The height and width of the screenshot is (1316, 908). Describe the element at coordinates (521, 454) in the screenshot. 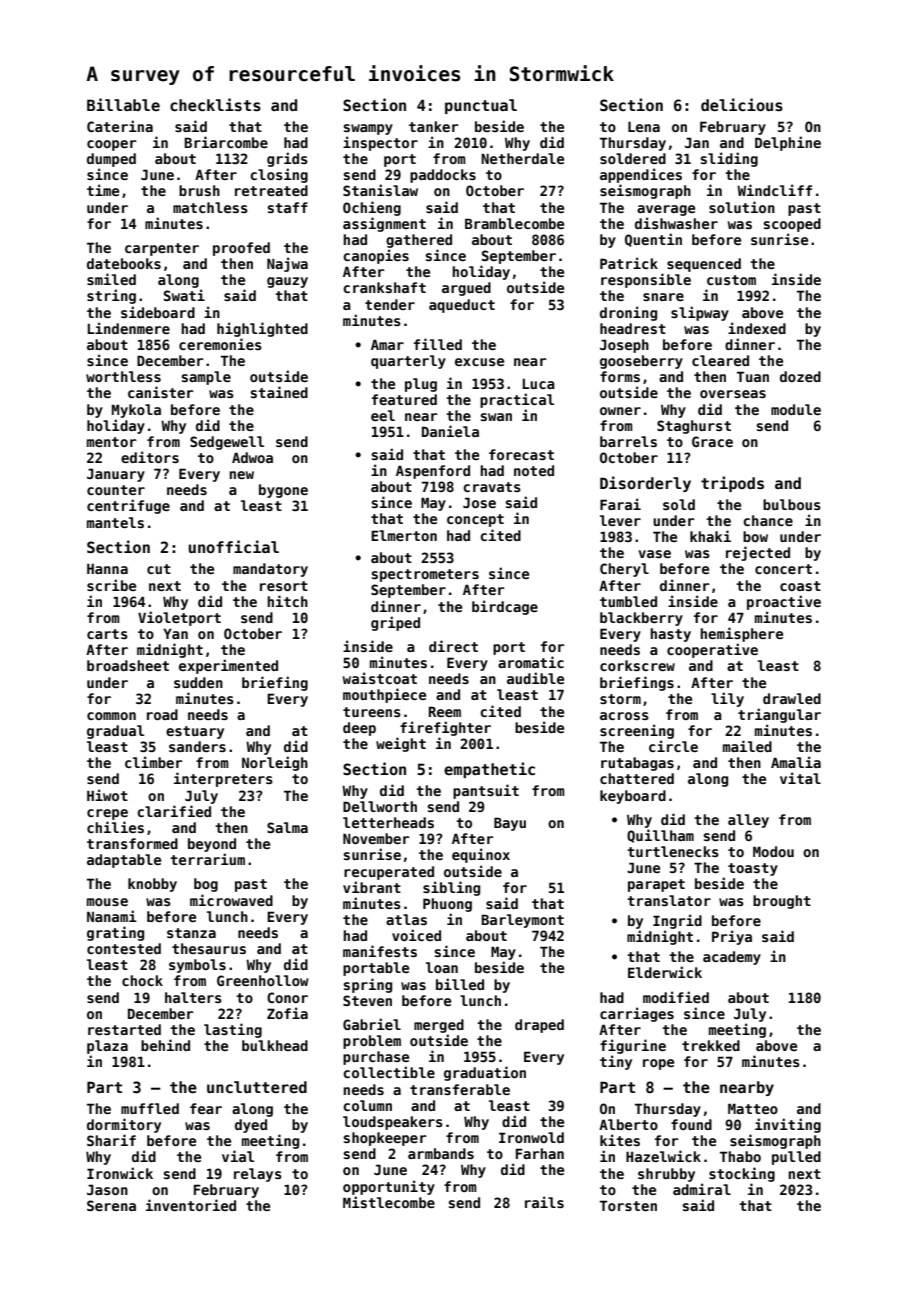

I see `forecast` at that location.
